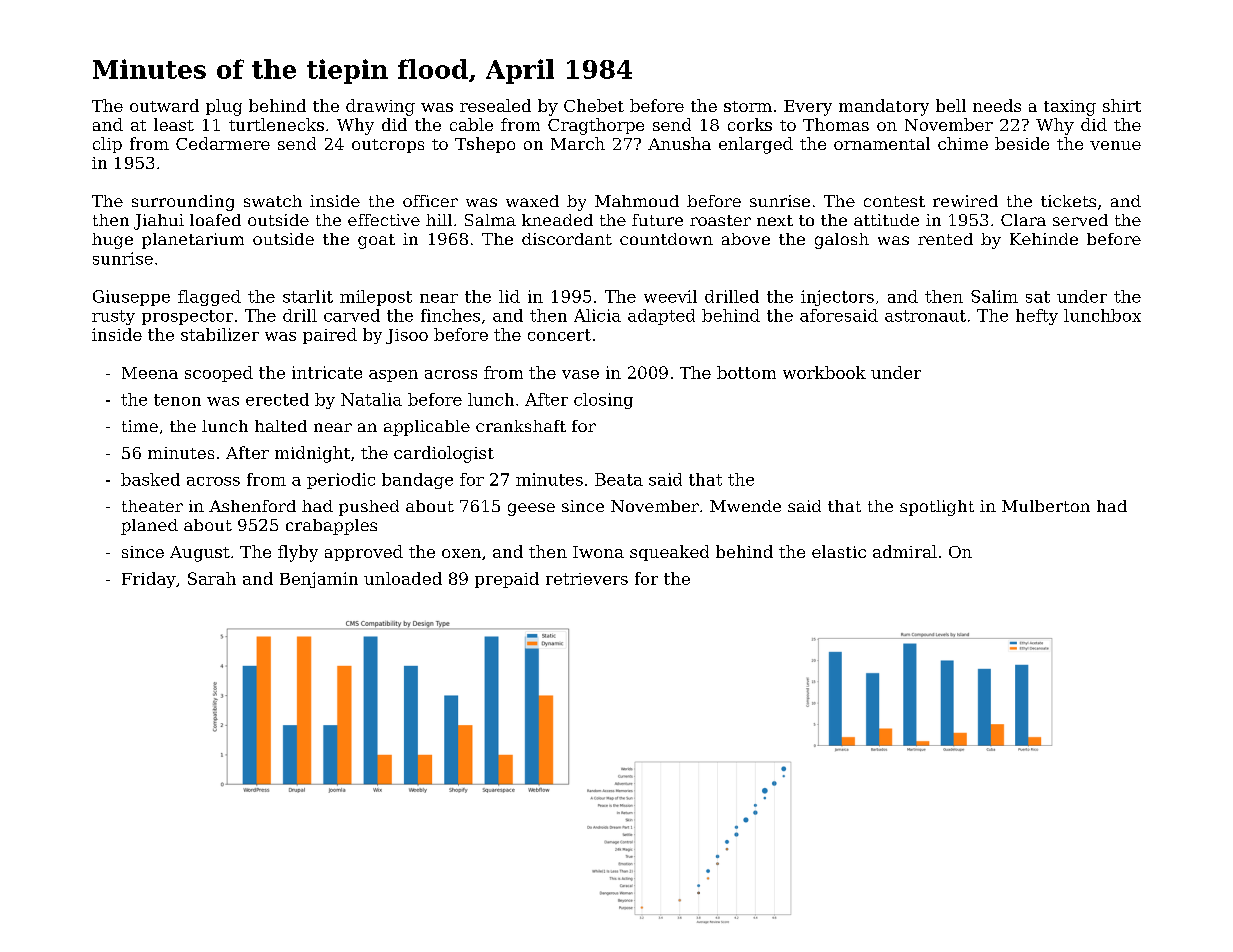  I want to click on Benjamin, so click(319, 580).
